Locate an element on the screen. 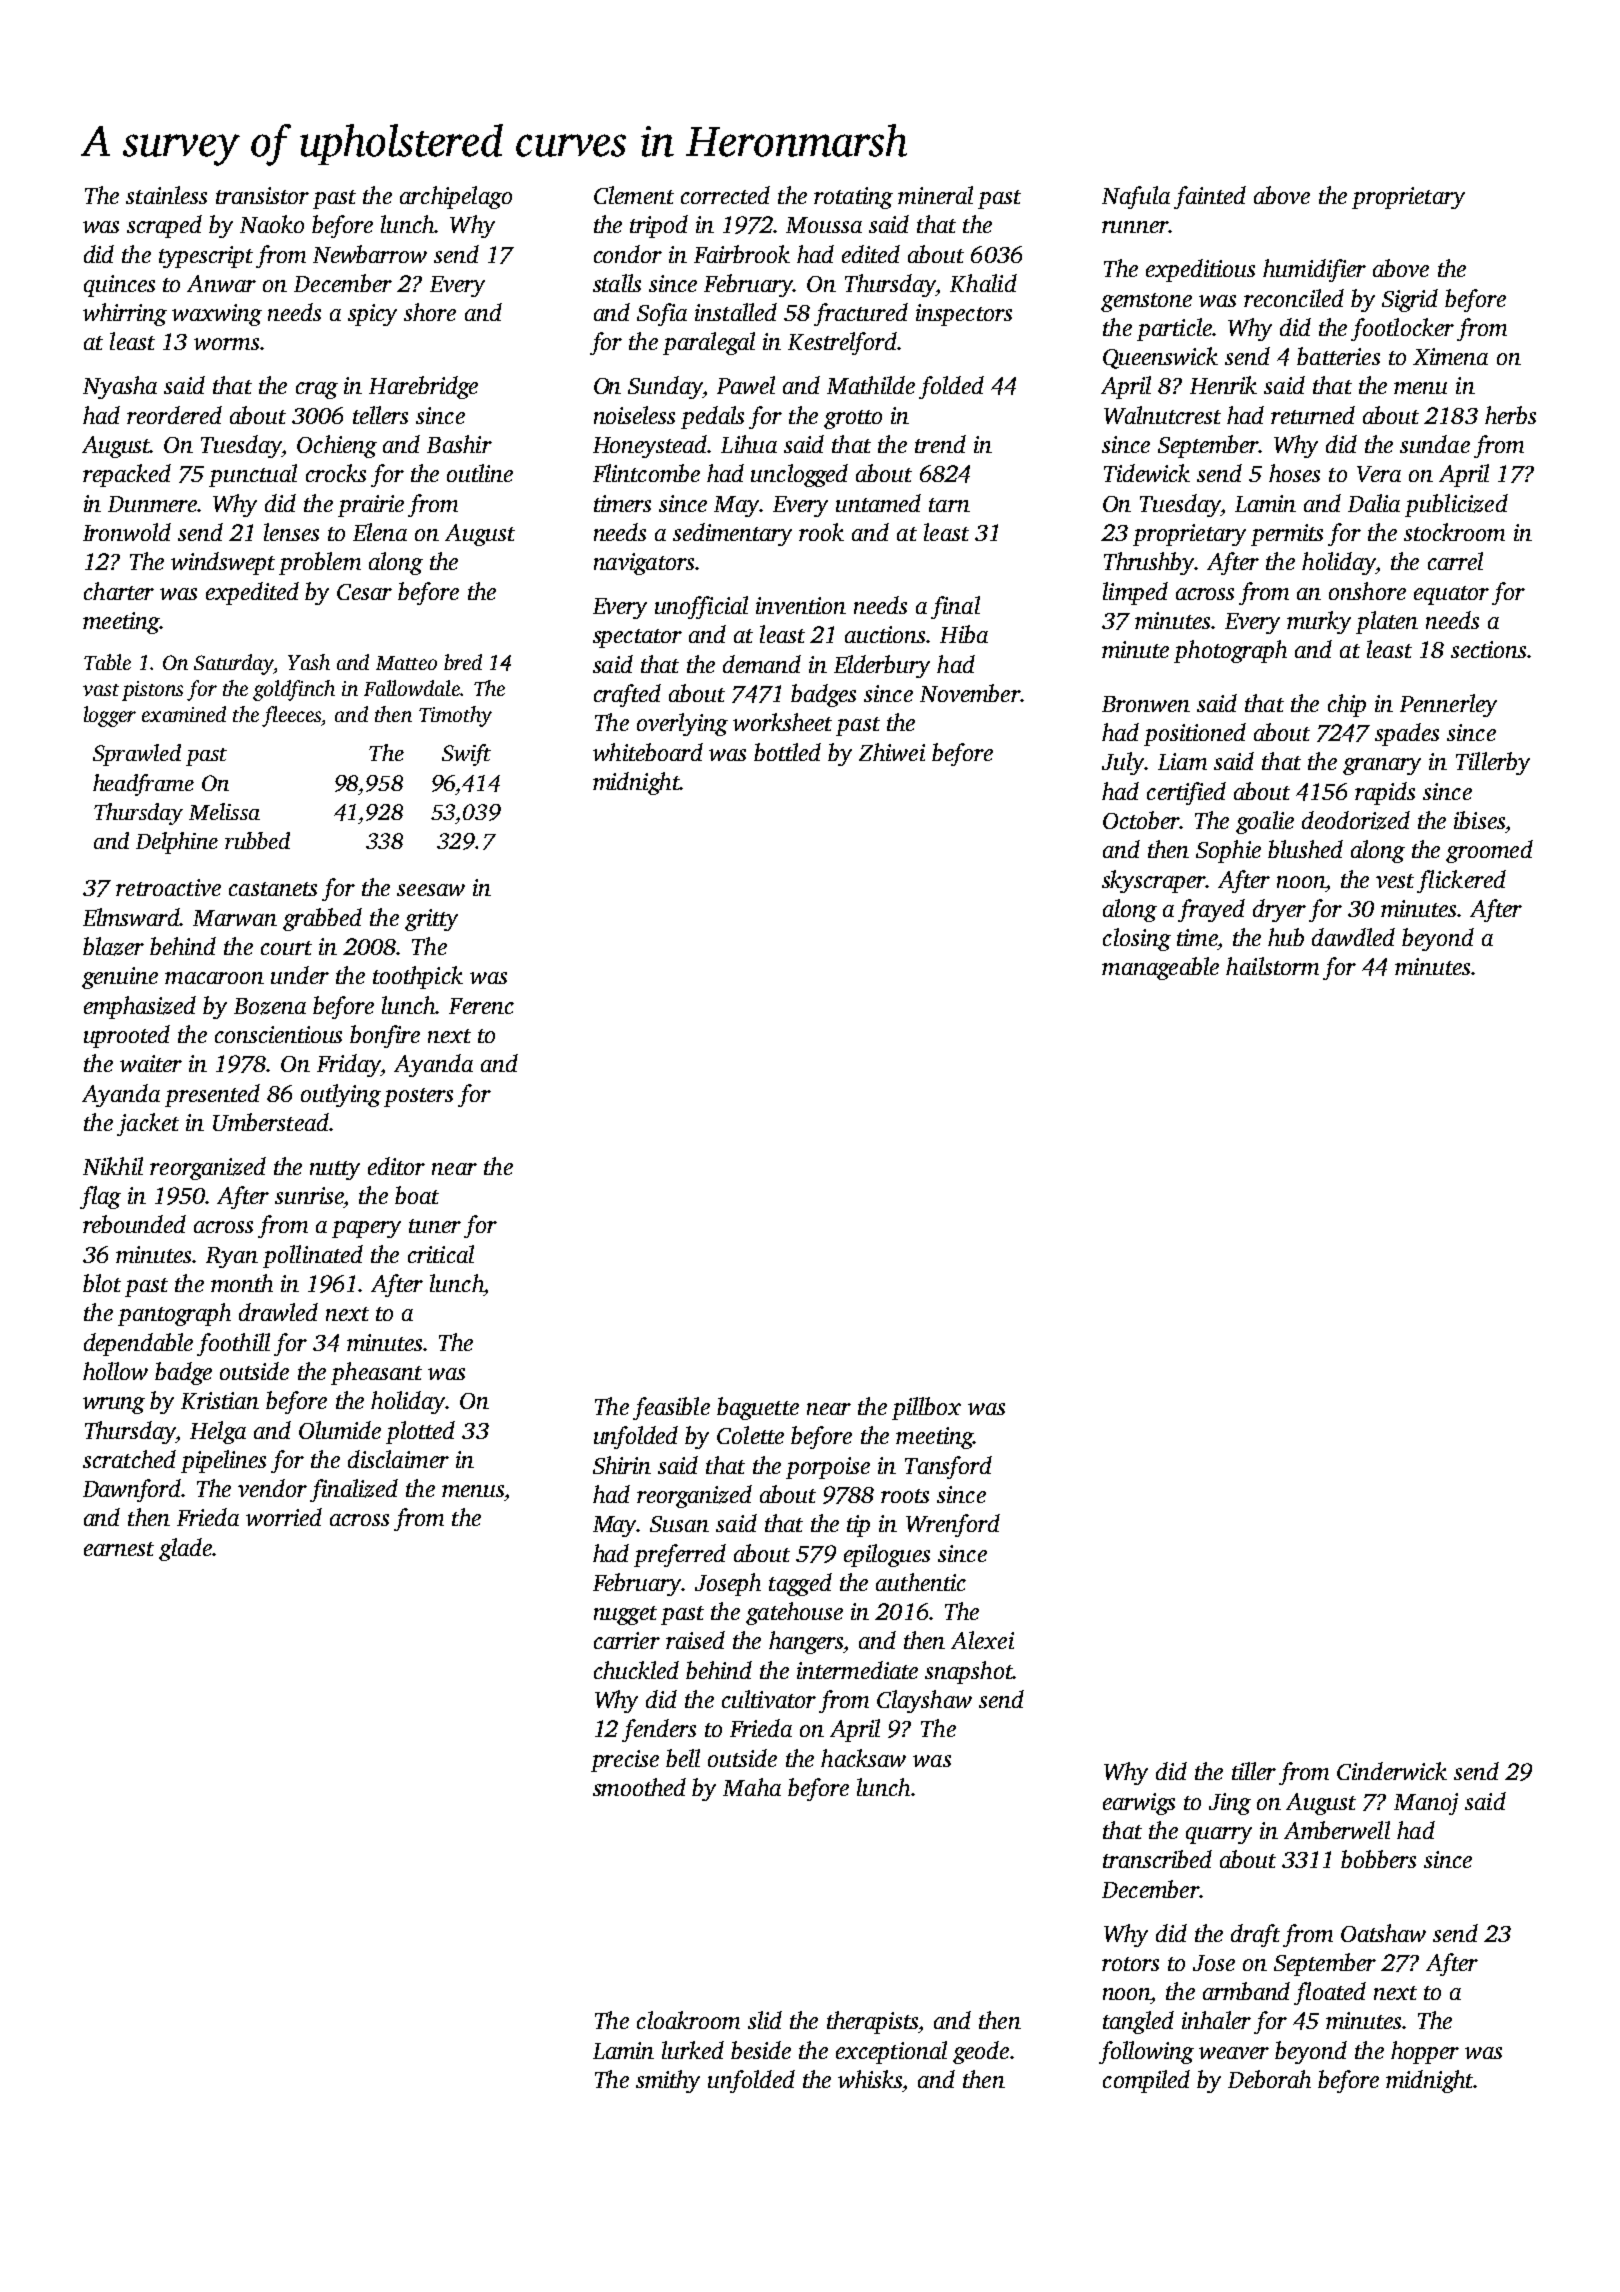 This screenshot has height=2292, width=1620. July is located at coordinates (1123, 763).
